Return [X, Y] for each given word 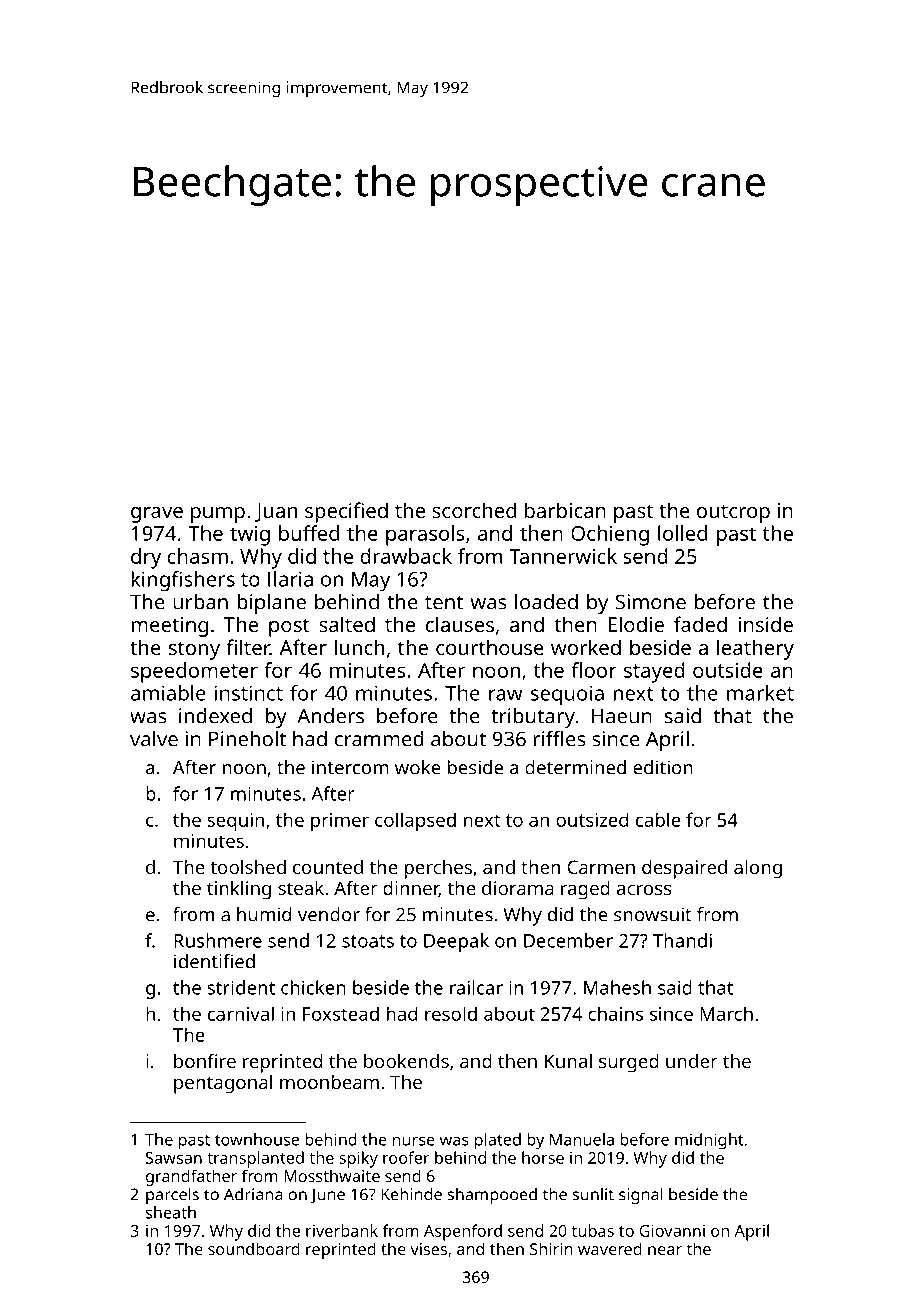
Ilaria [290, 579]
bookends [406, 1061]
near [665, 1250]
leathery [755, 649]
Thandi [682, 940]
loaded [546, 602]
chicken [313, 987]
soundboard [254, 1248]
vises [428, 1249]
